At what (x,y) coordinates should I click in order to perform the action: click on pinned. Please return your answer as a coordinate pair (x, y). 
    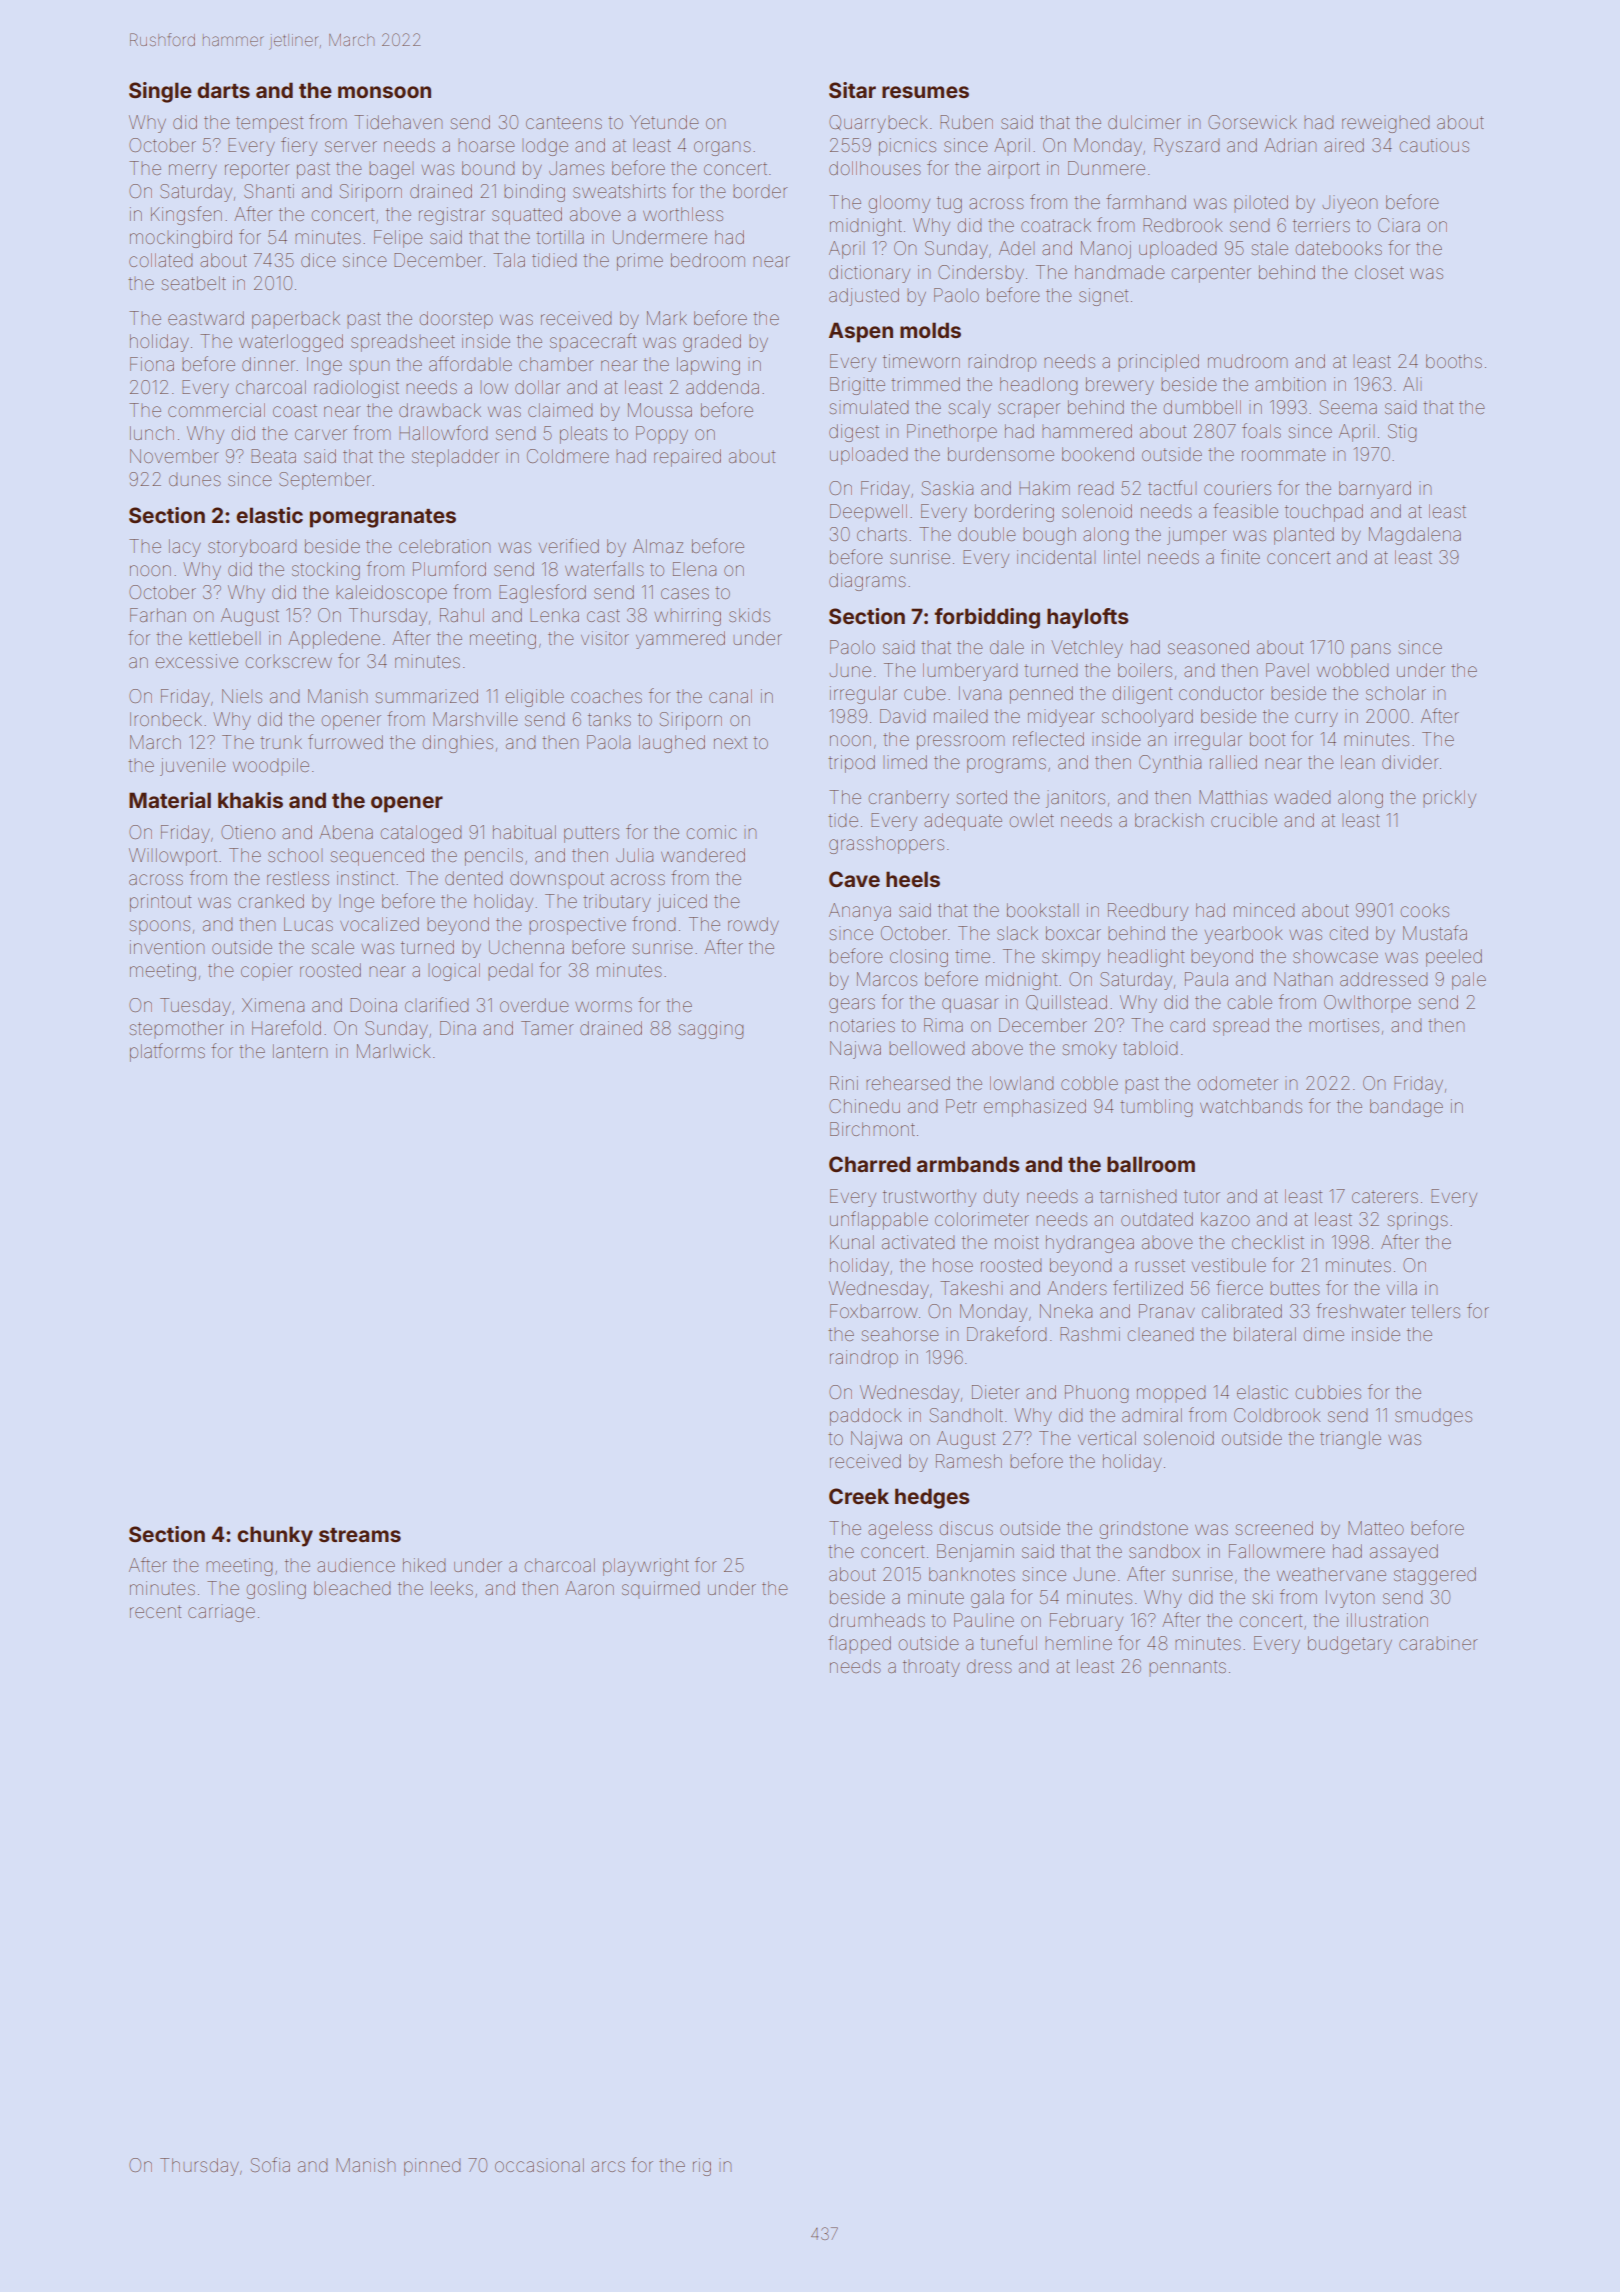
    Looking at the image, I should click on (432, 2167).
